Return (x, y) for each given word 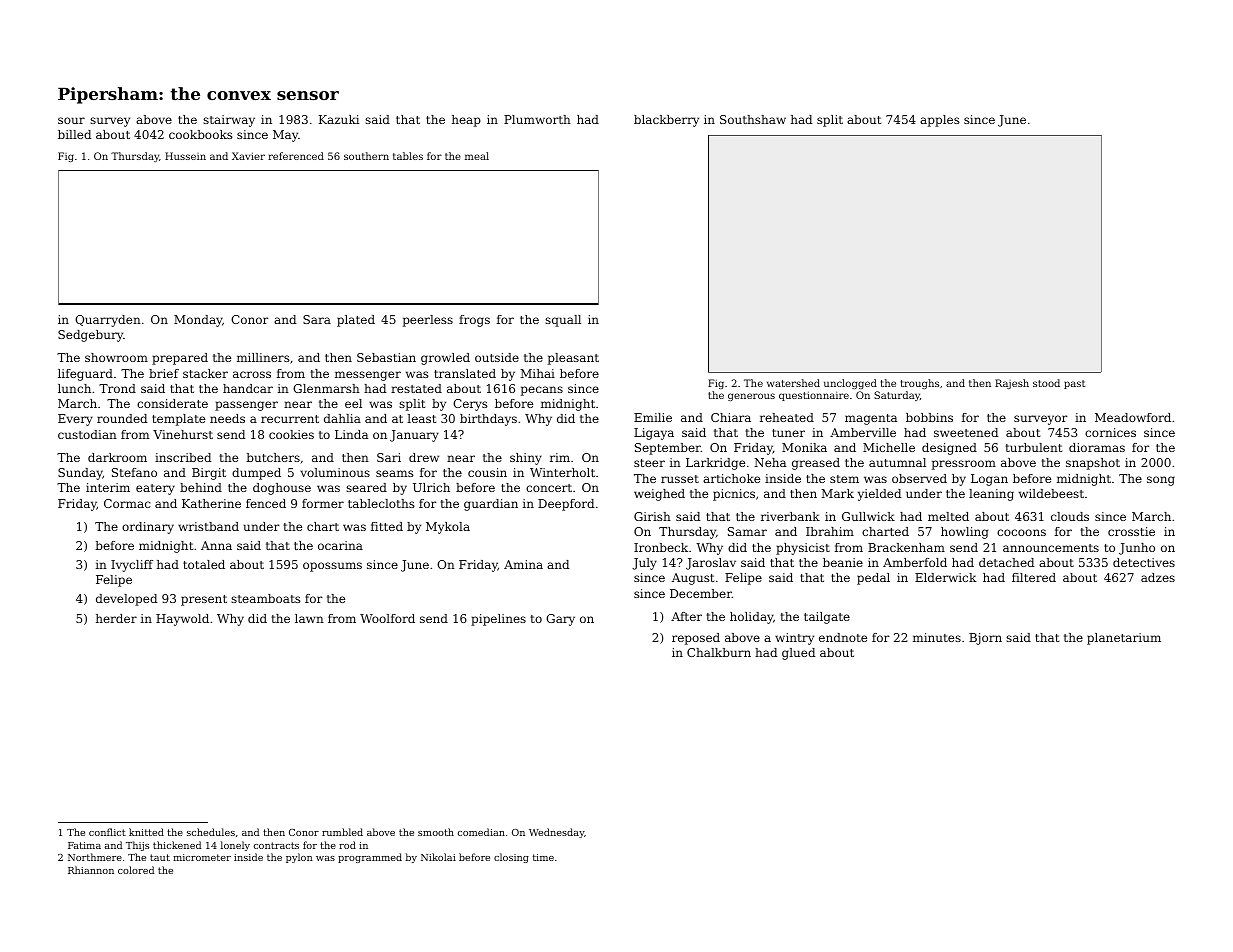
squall (563, 321)
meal (477, 156)
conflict (107, 832)
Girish (652, 516)
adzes (1158, 577)
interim (108, 487)
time (543, 857)
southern (366, 156)
